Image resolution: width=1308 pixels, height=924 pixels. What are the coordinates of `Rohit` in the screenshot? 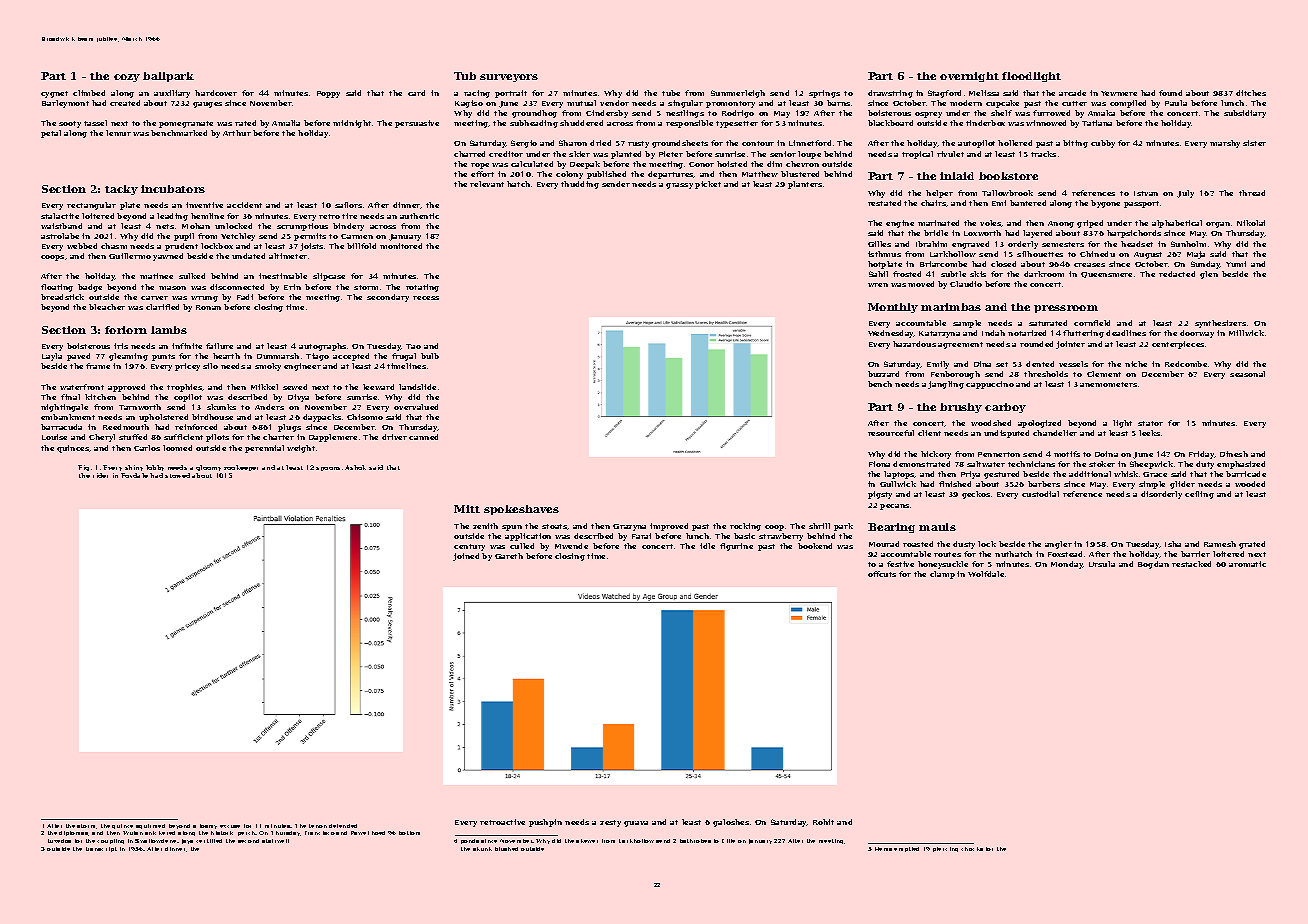 It's located at (823, 822).
